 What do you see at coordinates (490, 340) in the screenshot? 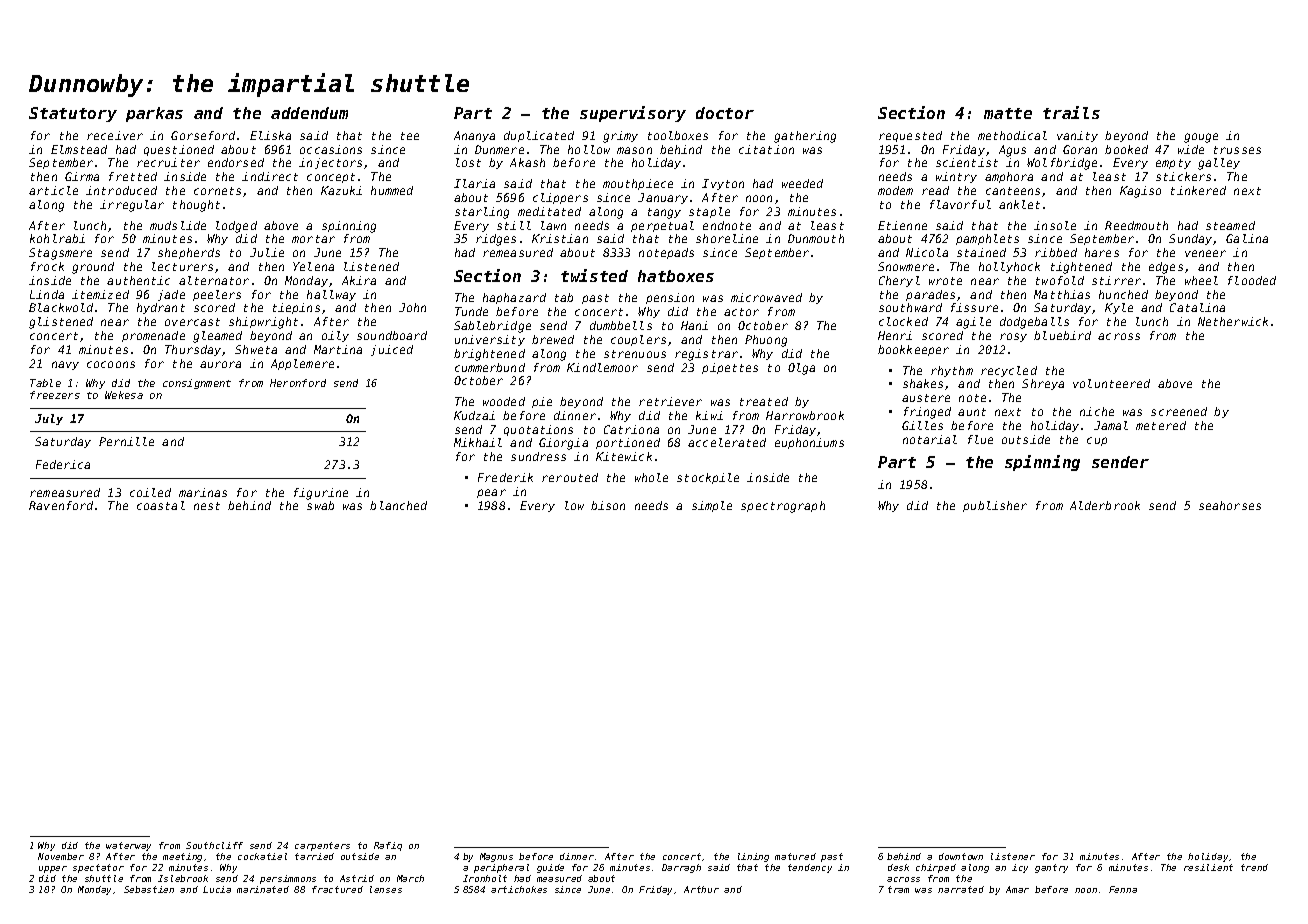
I see `university` at bounding box center [490, 340].
